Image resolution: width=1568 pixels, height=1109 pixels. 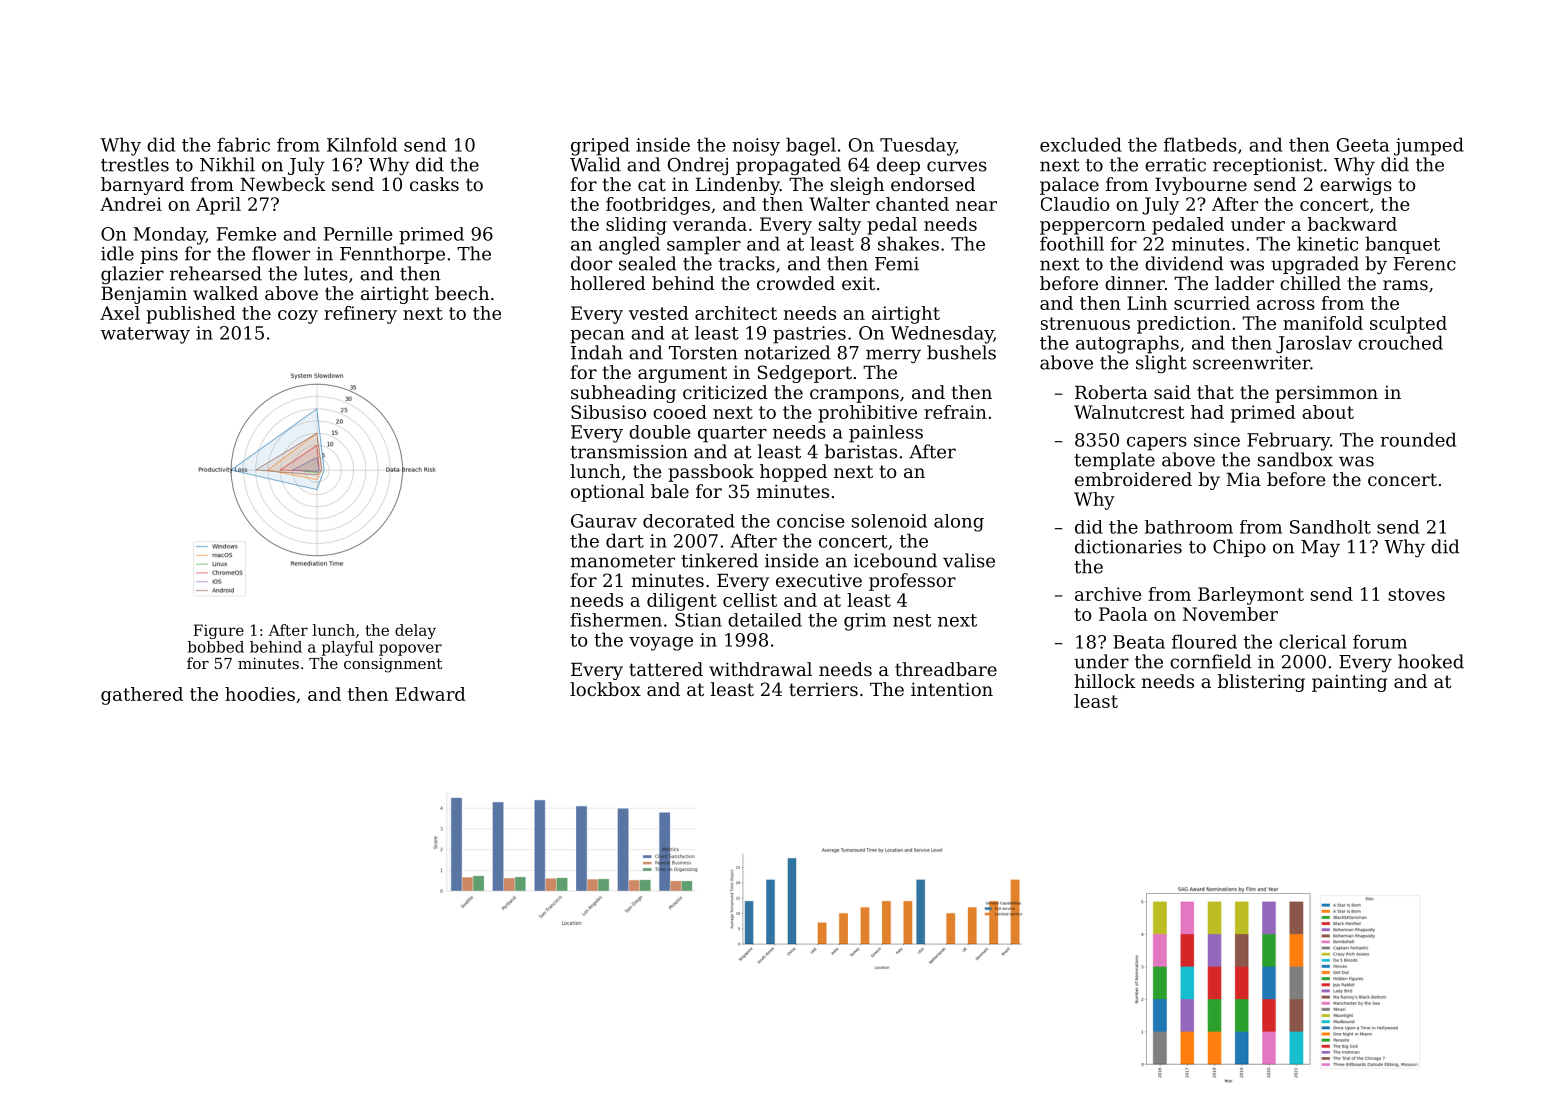 I want to click on slight, so click(x=1161, y=364).
